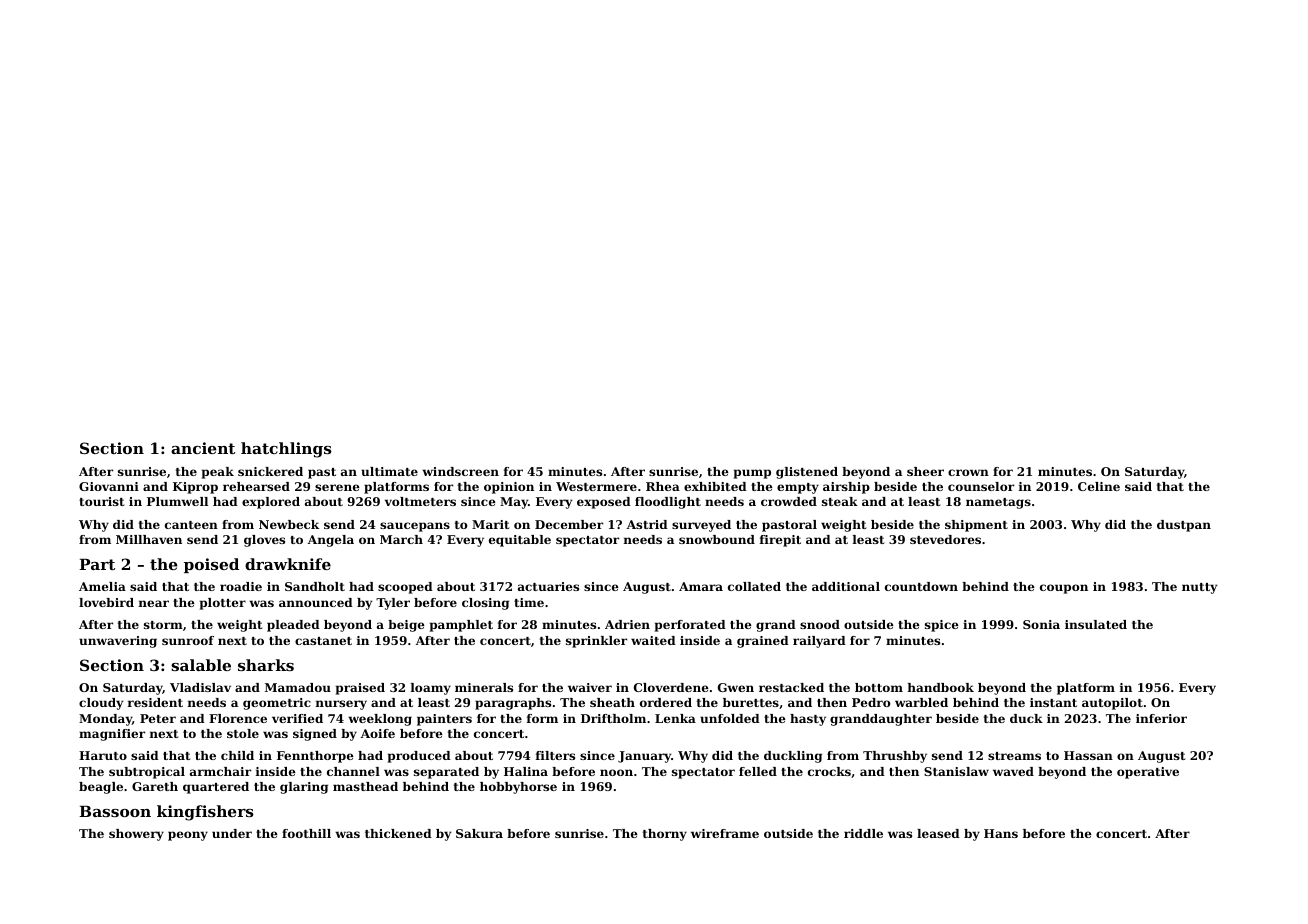 This page has width=1308, height=924. I want to click on Stanislaw, so click(956, 771).
